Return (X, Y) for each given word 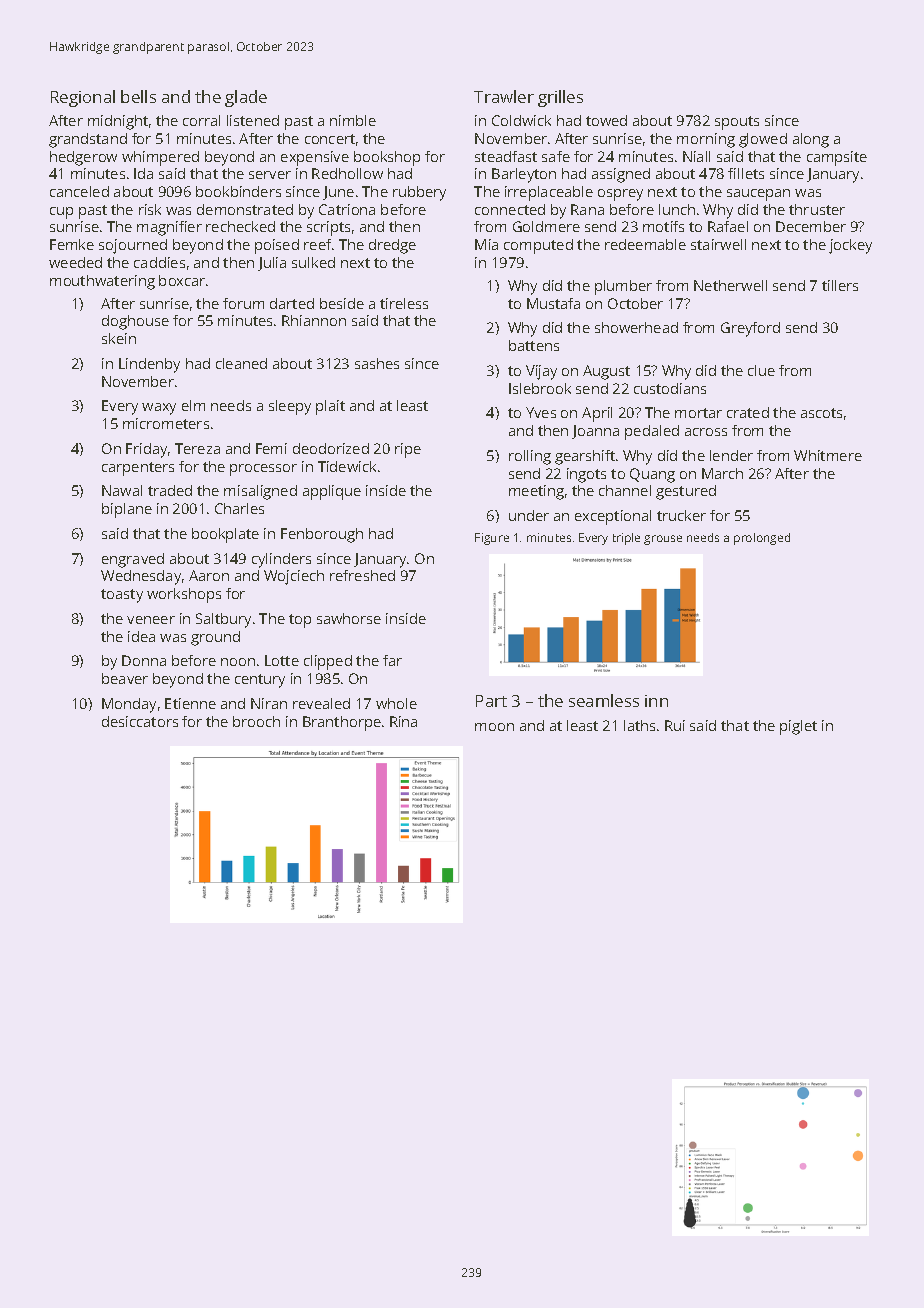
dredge (392, 246)
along (811, 140)
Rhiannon (314, 320)
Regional (83, 98)
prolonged (762, 539)
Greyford (750, 329)
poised (277, 246)
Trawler (504, 96)
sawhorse (349, 618)
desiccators (140, 721)
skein (119, 338)
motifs (663, 226)
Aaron (209, 575)
